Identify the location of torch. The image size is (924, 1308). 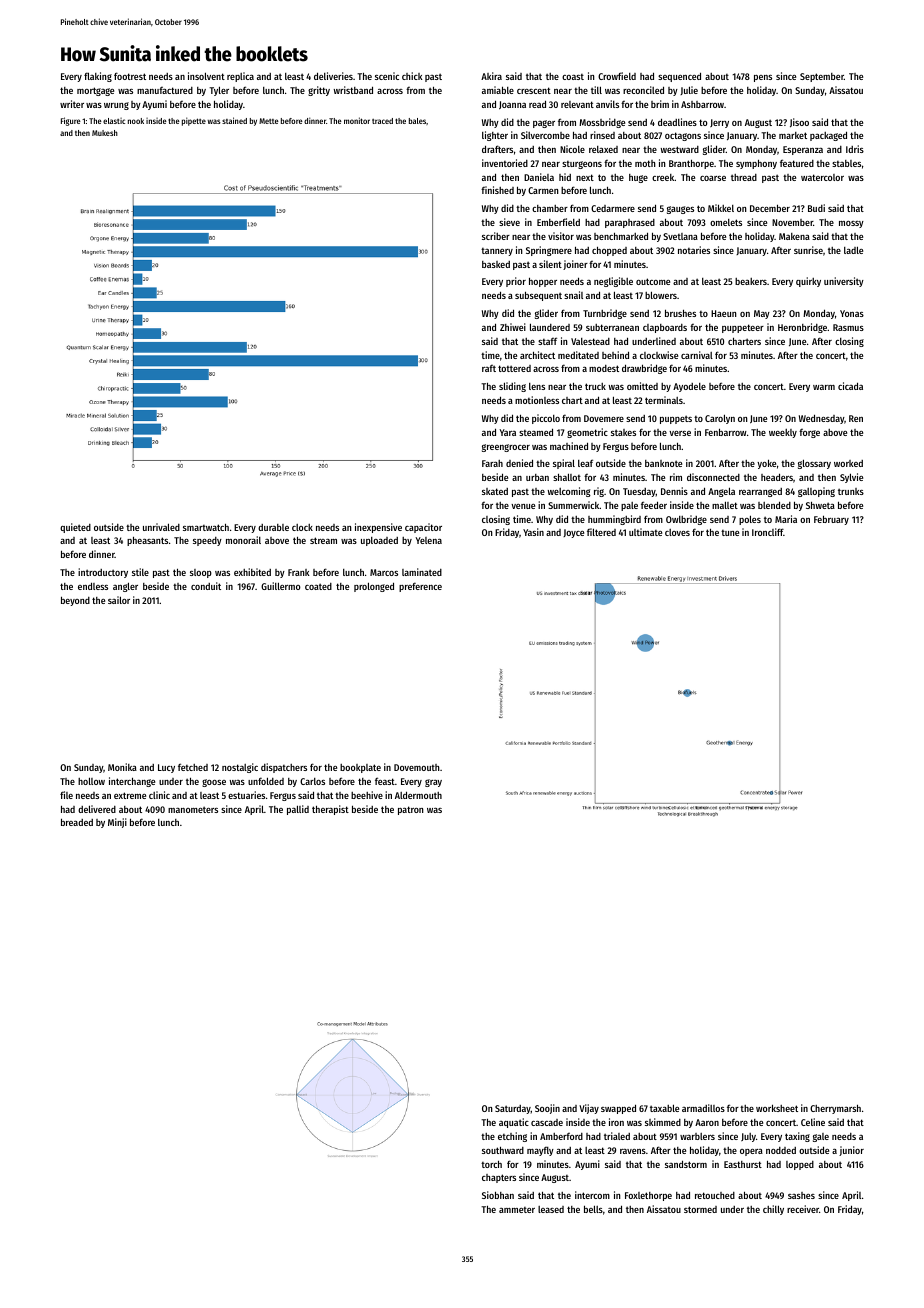
(491, 1164).
